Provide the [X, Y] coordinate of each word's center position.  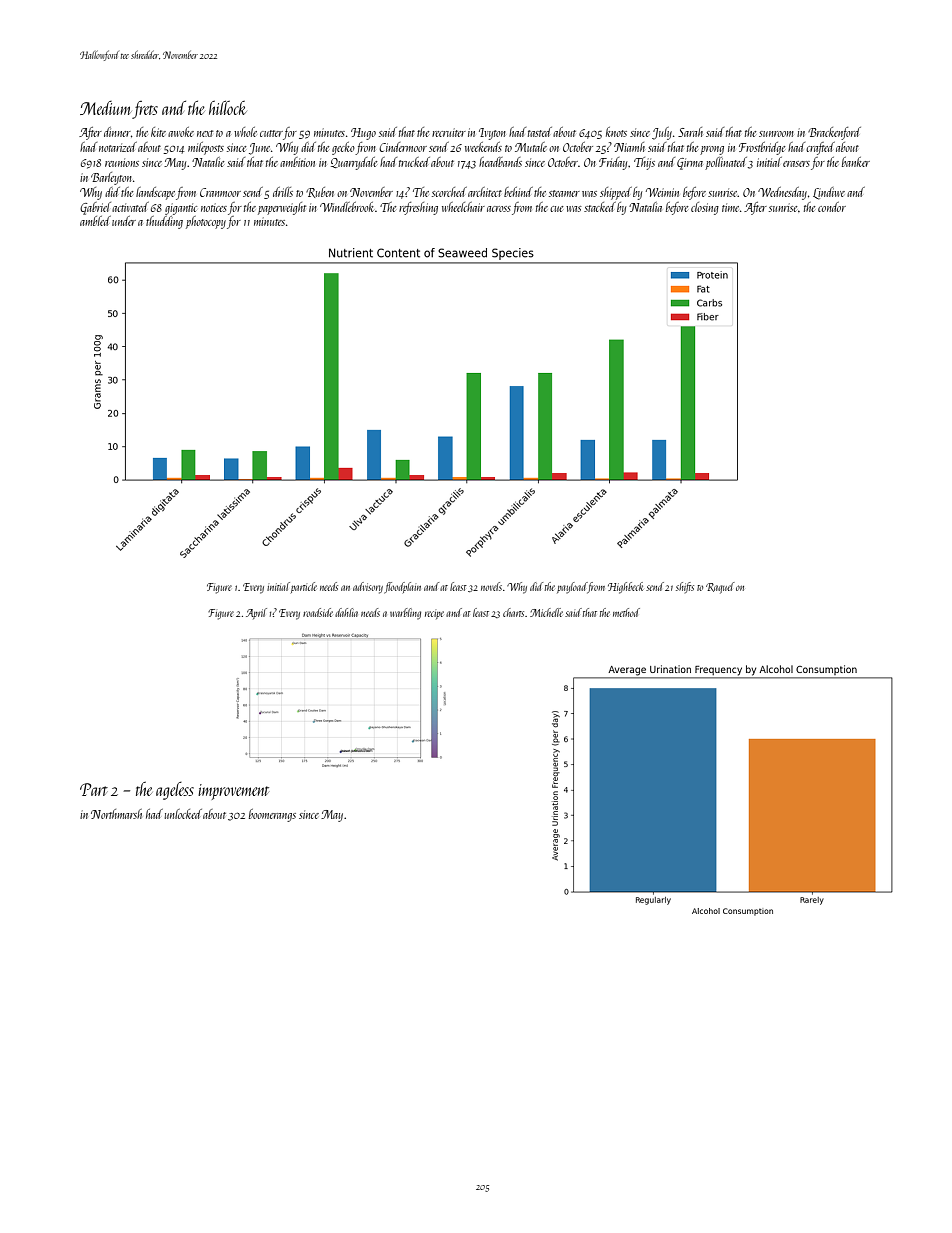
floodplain [402, 588]
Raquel [720, 588]
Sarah [690, 132]
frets [145, 110]
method [626, 612]
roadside [318, 612]
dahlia [346, 612]
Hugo [363, 134]
